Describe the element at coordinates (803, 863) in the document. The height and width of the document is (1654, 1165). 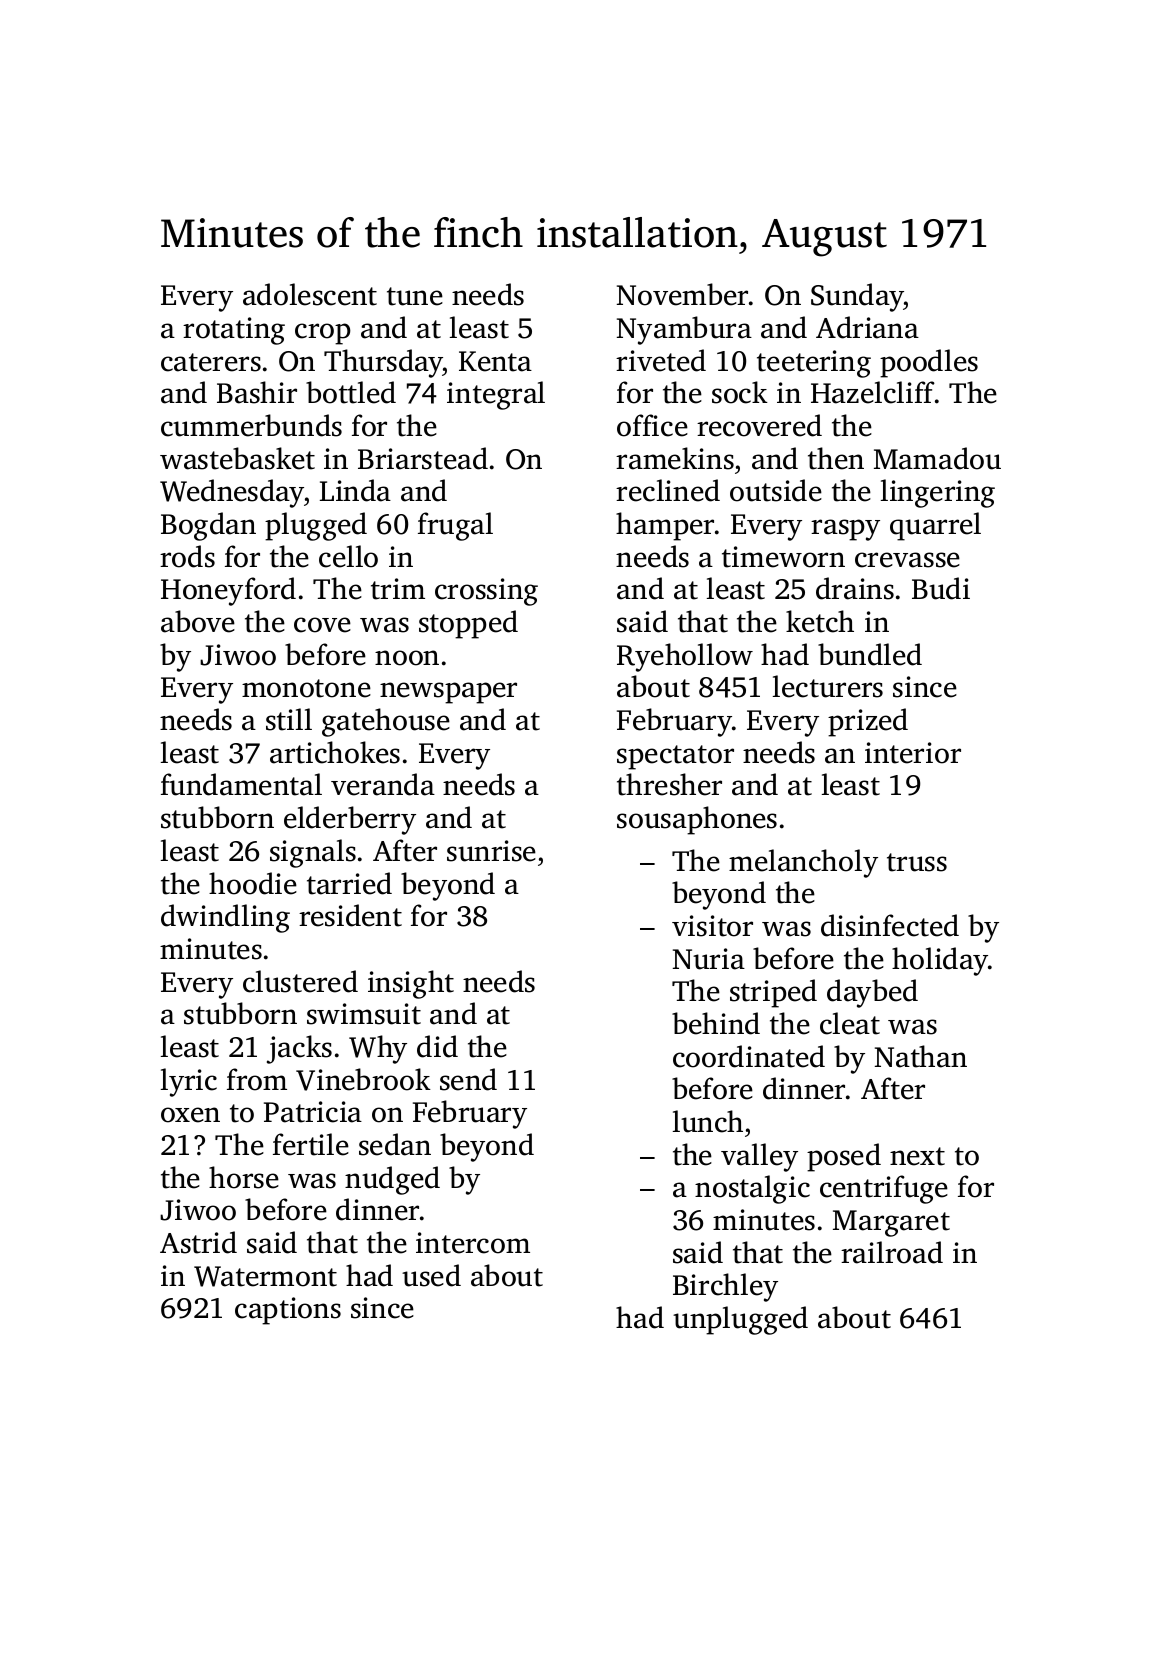
I see `melancholy` at that location.
